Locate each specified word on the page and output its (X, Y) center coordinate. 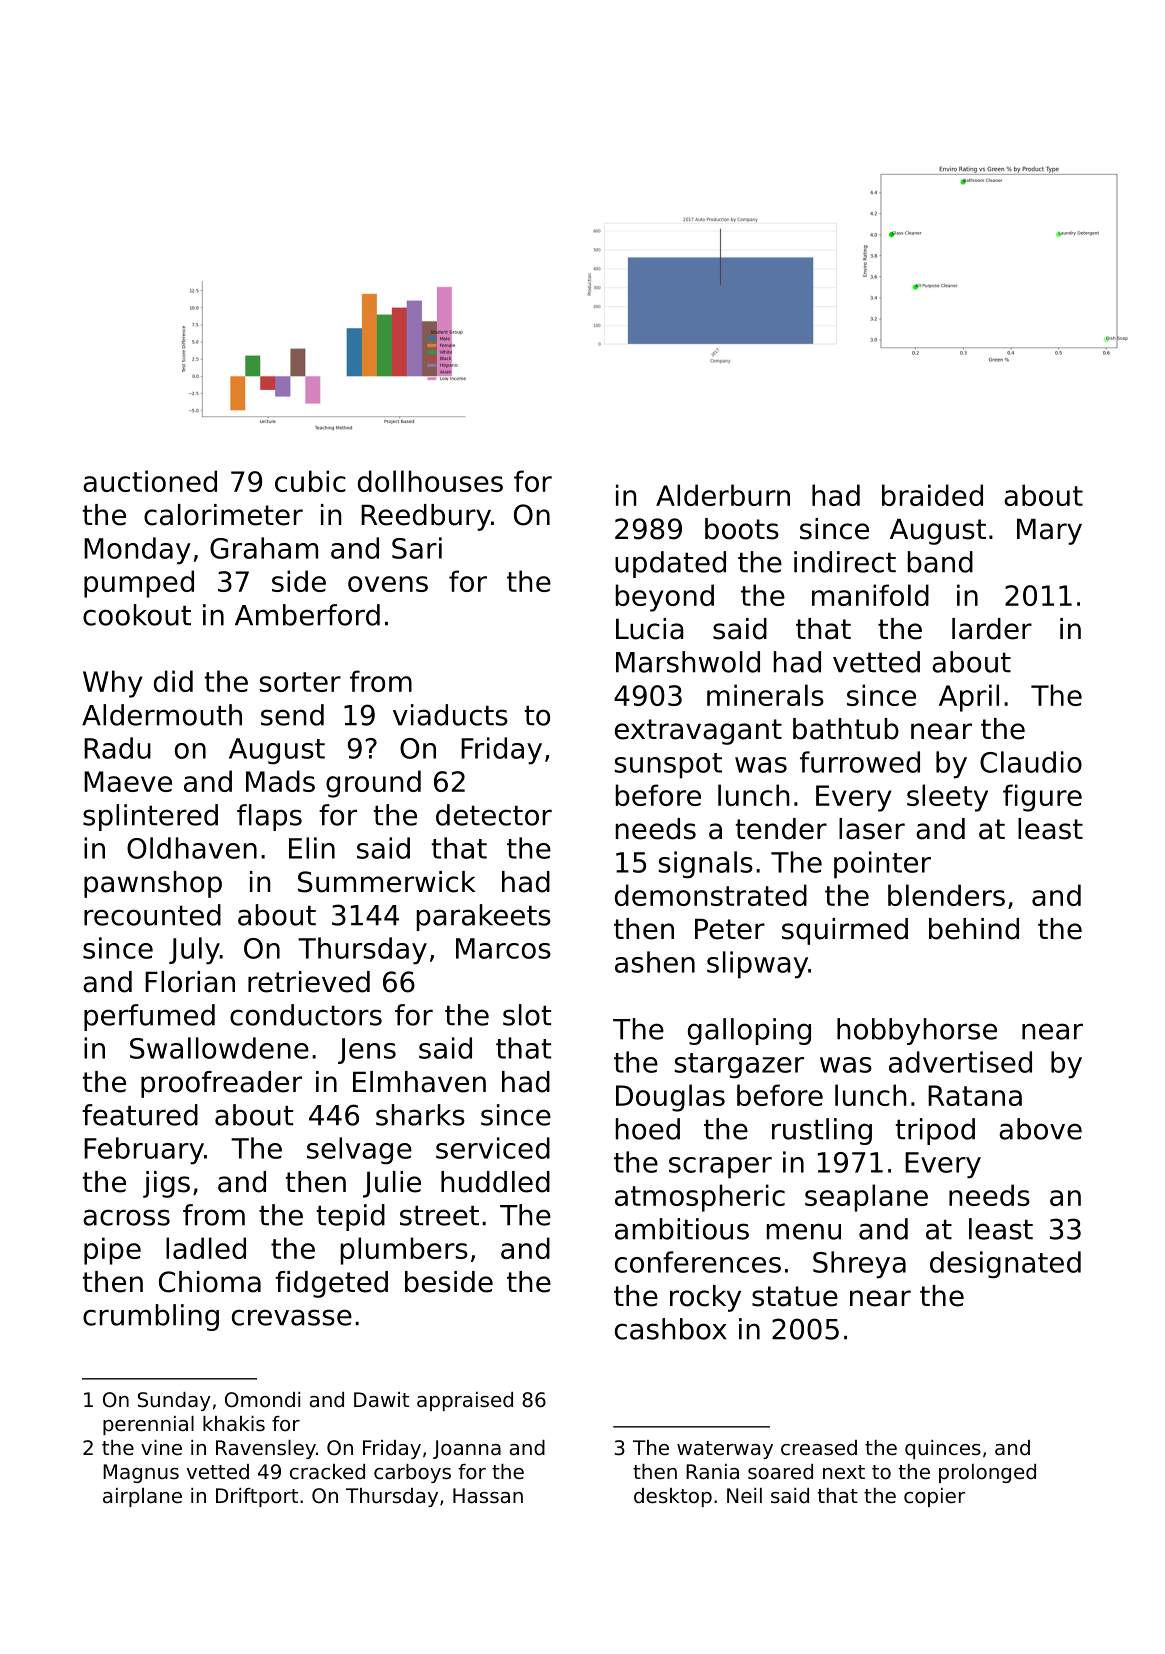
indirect (845, 562)
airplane (142, 1497)
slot (527, 1015)
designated (1005, 1265)
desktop (673, 1497)
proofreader (221, 1084)
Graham (264, 548)
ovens (388, 584)
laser (872, 829)
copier (934, 1497)
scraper (720, 1168)
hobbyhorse (917, 1031)
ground (373, 784)
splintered (150, 817)
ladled (206, 1248)
